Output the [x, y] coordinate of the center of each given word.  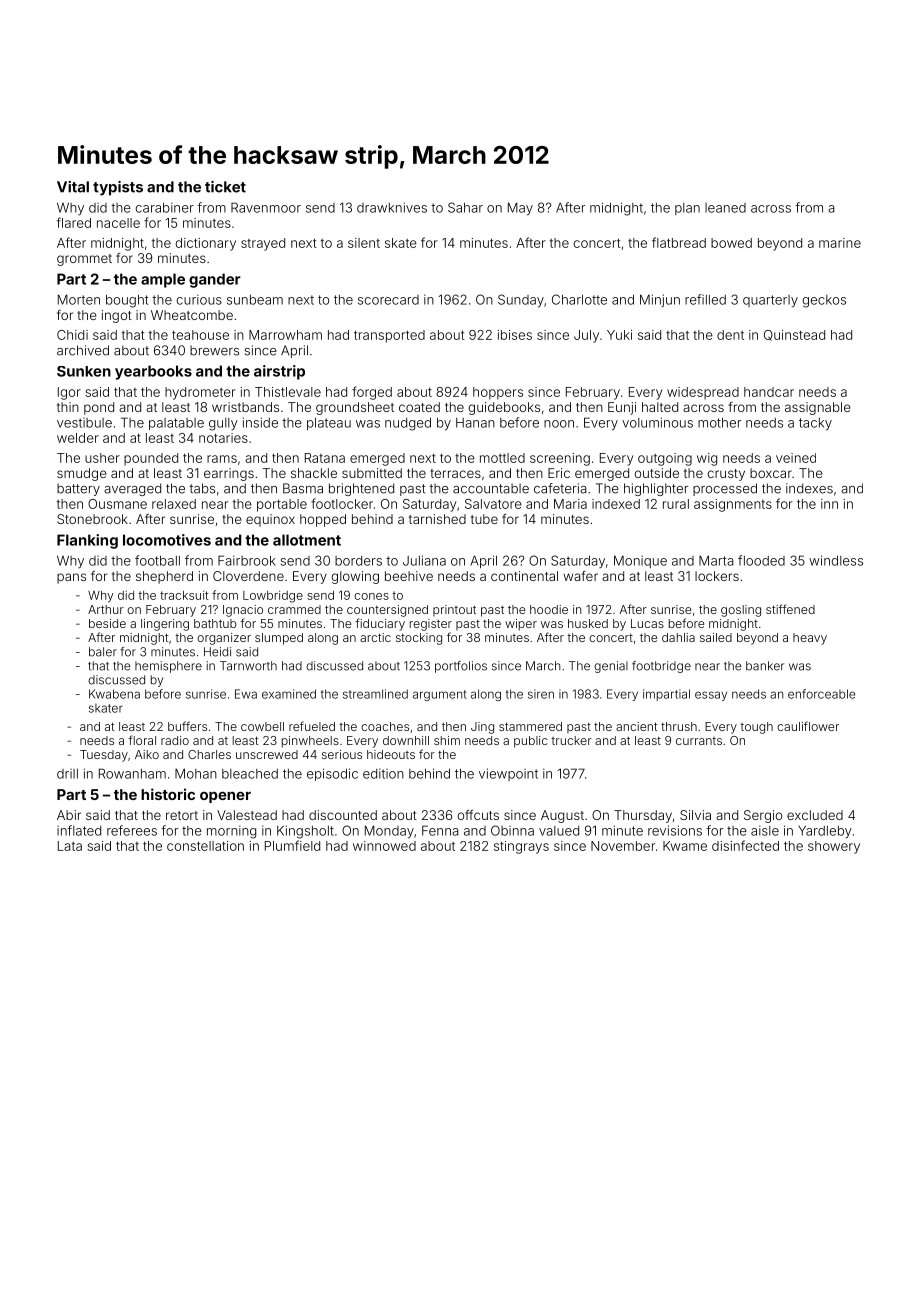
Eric [559, 473]
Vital [73, 187]
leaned [725, 208]
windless [836, 560]
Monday [389, 832]
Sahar [465, 207]
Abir [69, 815]
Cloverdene [248, 576]
